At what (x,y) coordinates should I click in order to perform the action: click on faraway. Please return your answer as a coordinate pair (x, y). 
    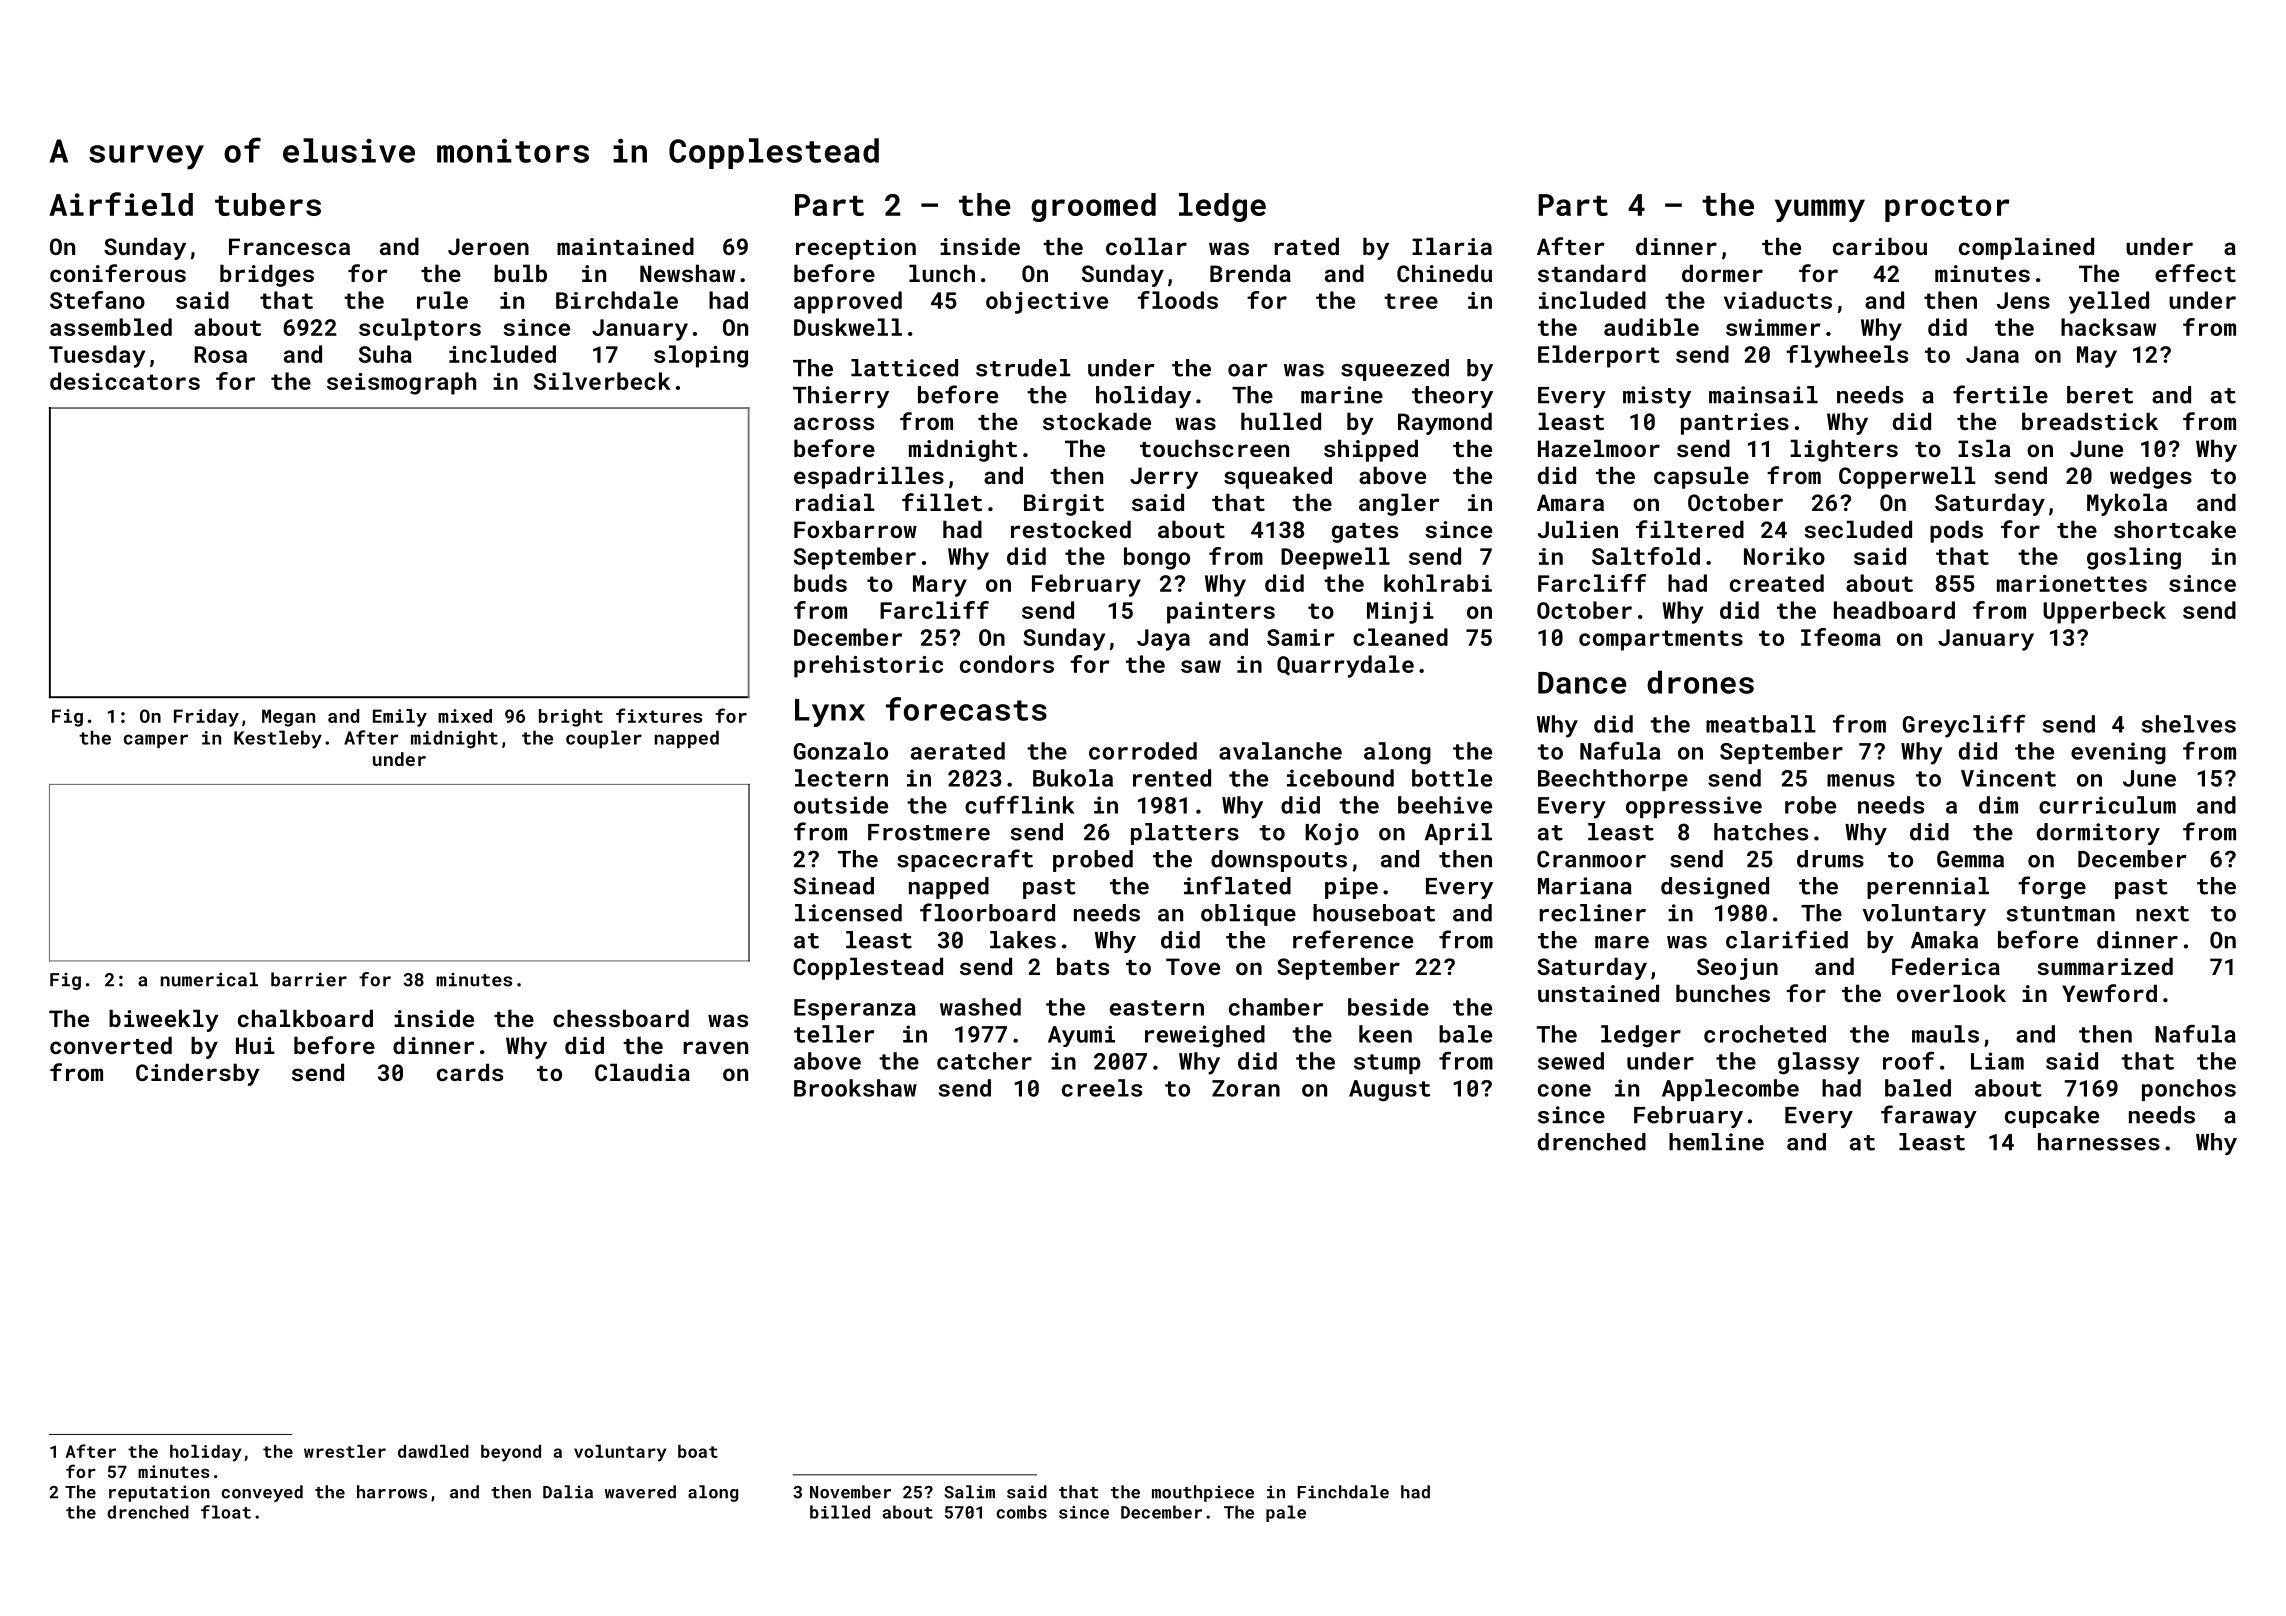
    Looking at the image, I should click on (1929, 1116).
